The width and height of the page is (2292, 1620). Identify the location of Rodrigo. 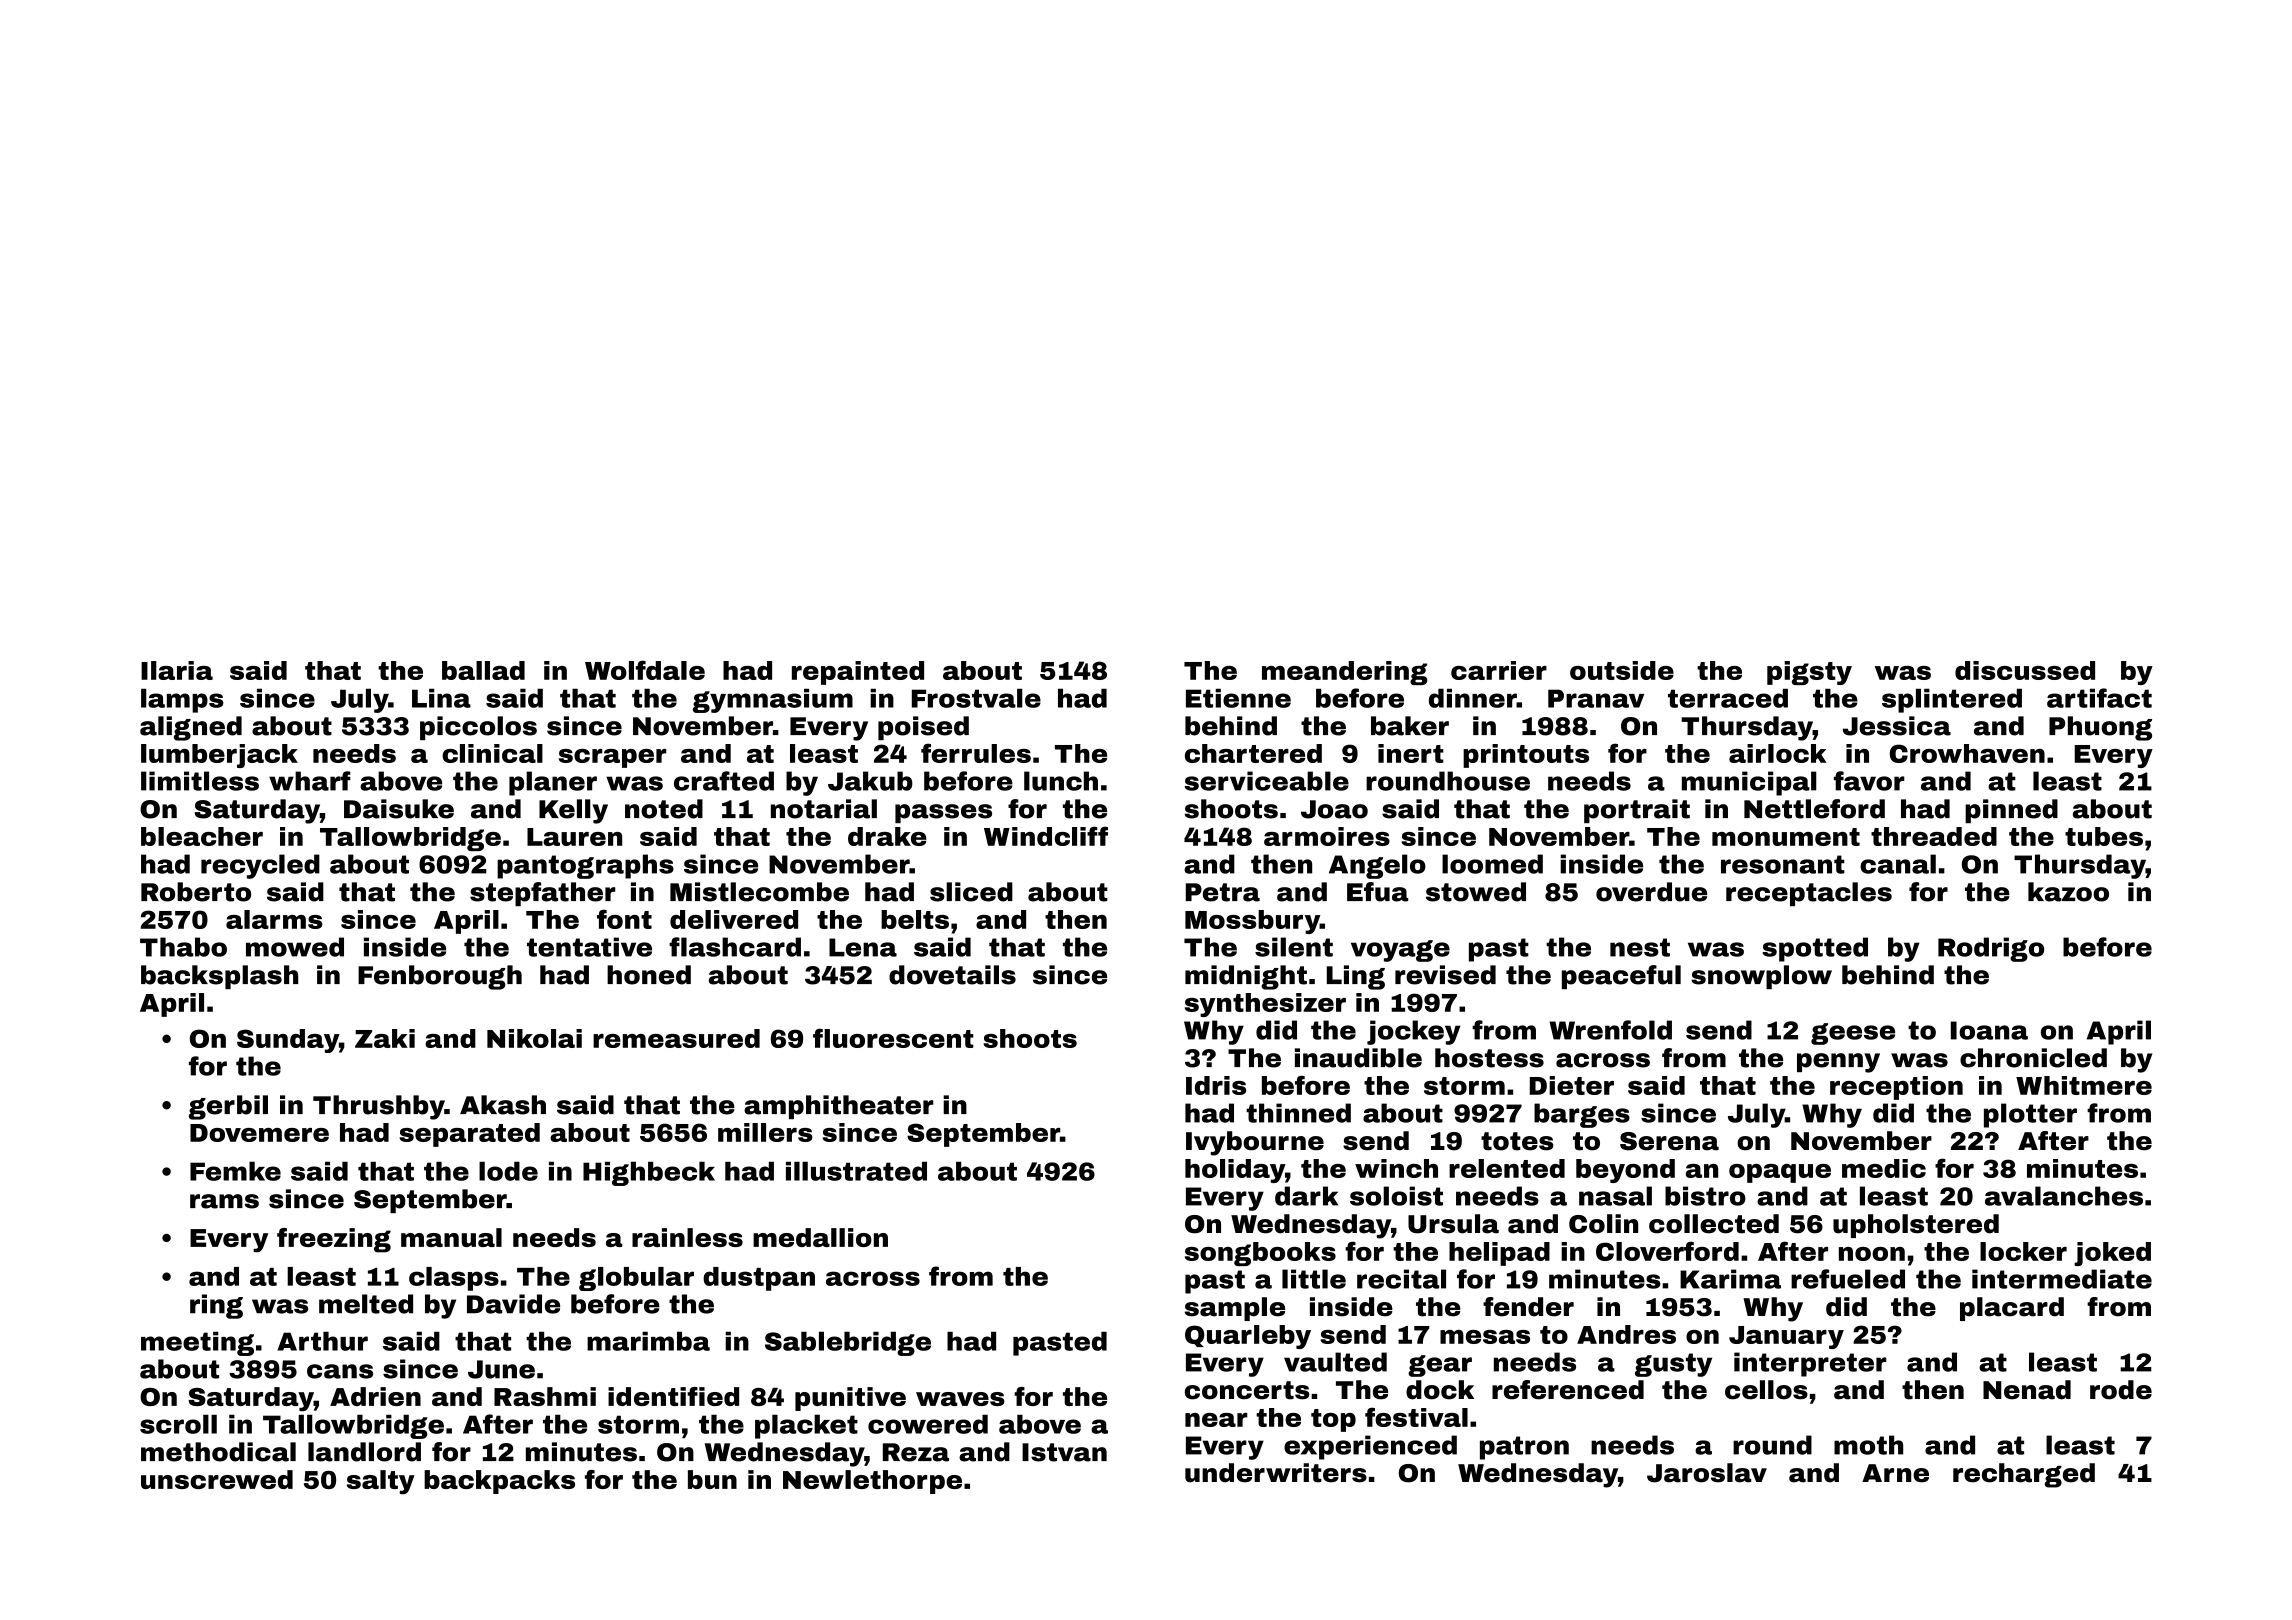
(1991, 949).
